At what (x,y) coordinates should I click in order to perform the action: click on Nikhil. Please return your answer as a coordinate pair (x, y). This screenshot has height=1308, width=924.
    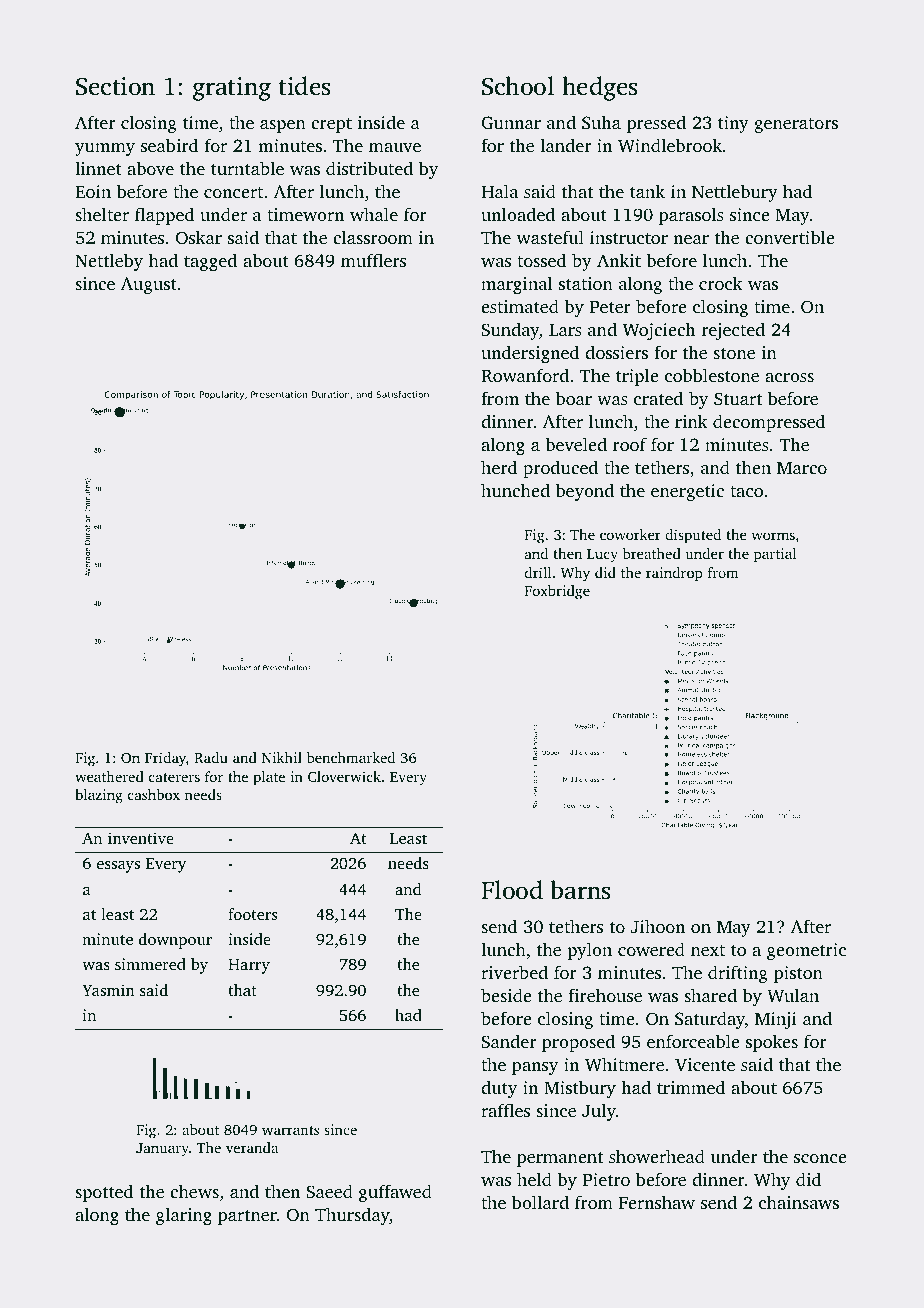
    Looking at the image, I should click on (282, 757).
